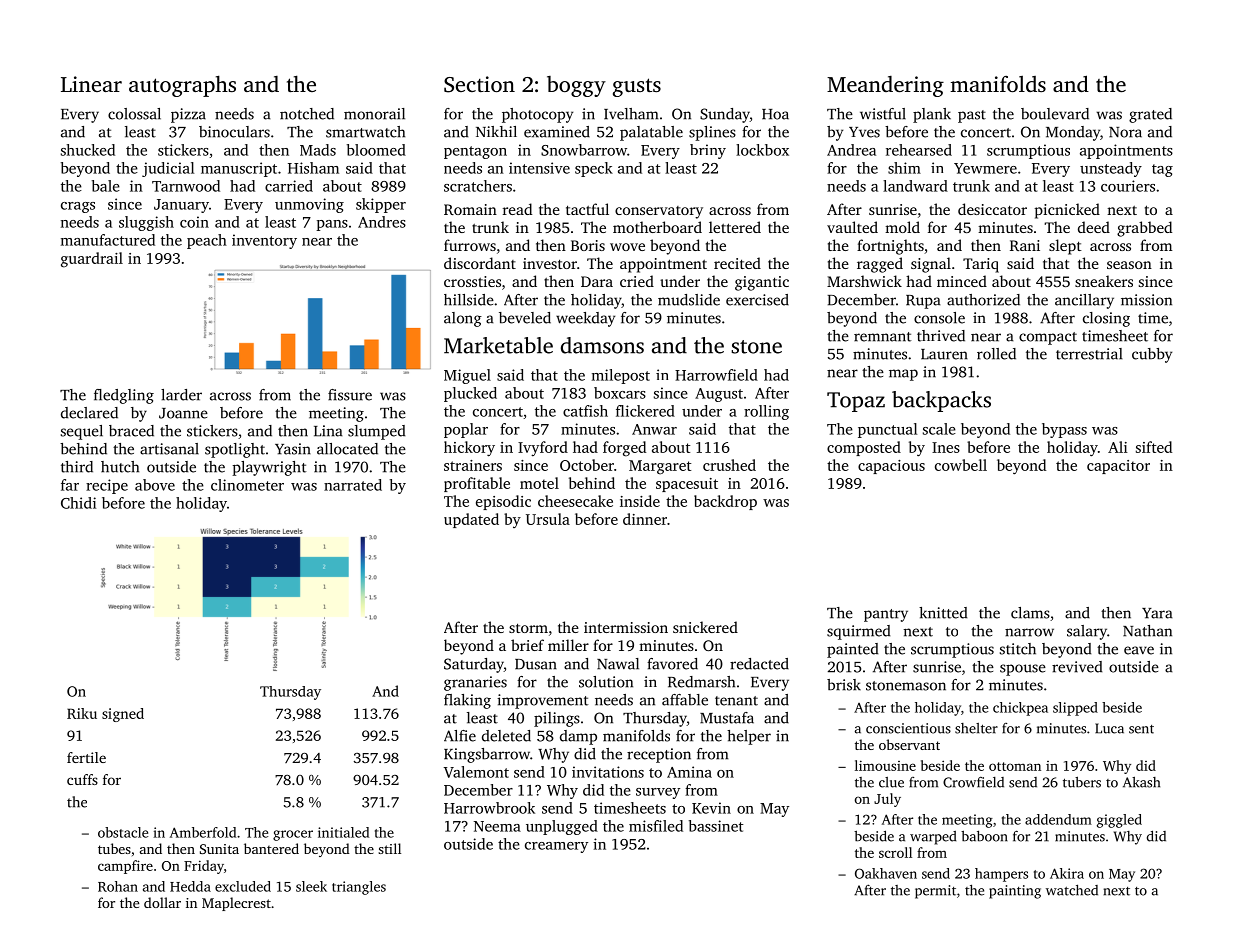  What do you see at coordinates (548, 519) in the screenshot?
I see `Ursula` at bounding box center [548, 519].
